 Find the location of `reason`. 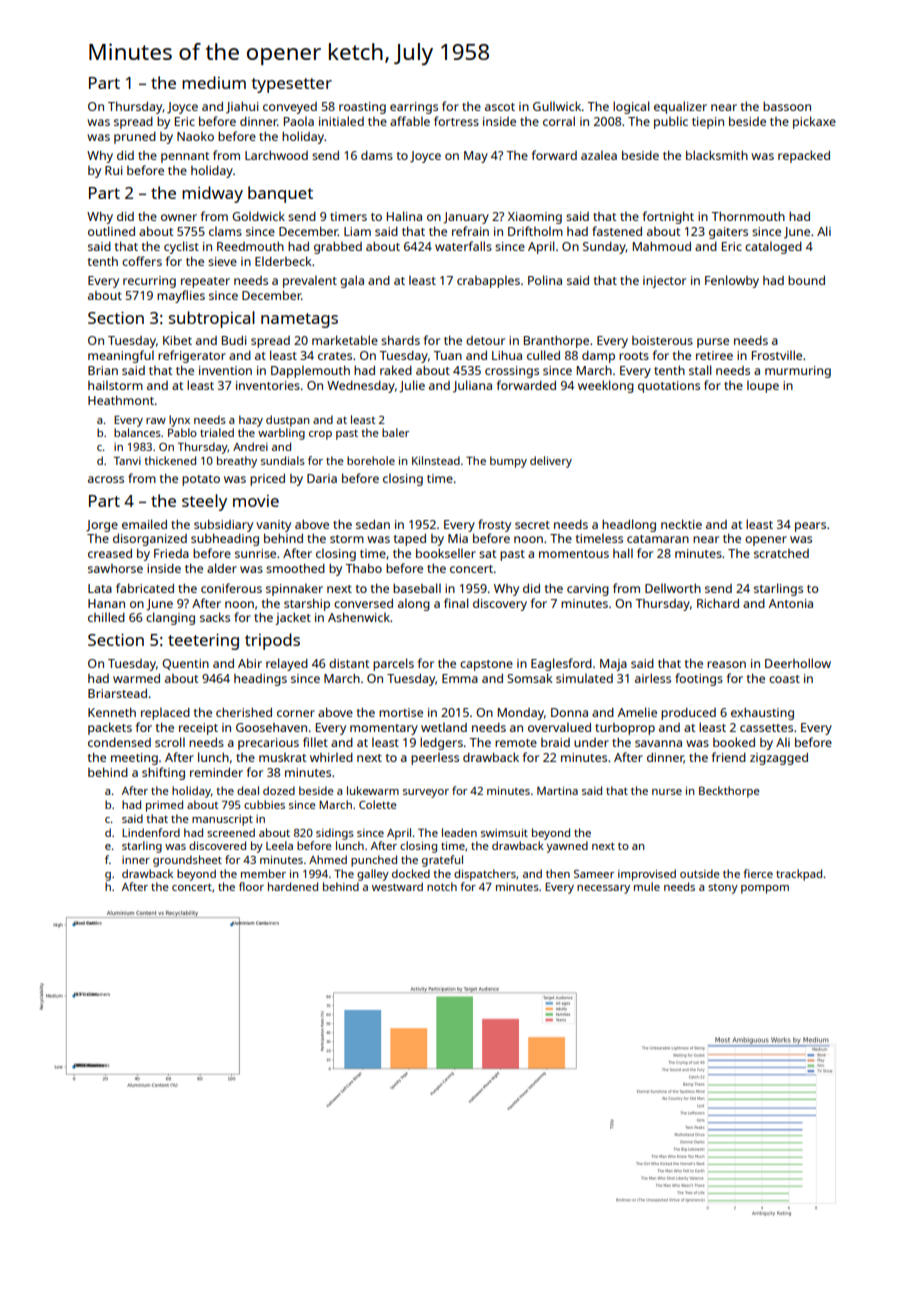

reason is located at coordinates (726, 664).
